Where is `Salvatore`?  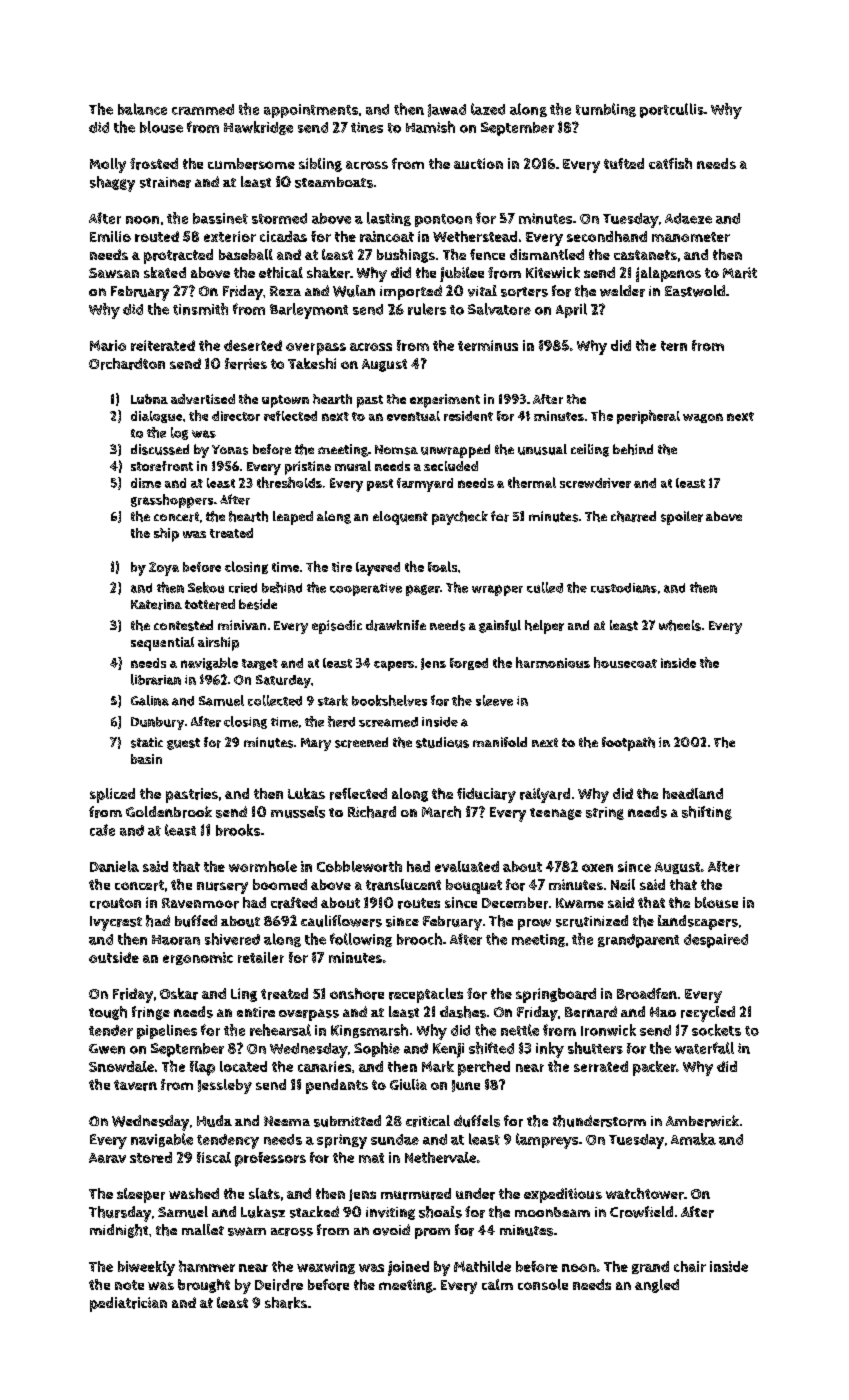
Salvatore is located at coordinates (499, 309).
